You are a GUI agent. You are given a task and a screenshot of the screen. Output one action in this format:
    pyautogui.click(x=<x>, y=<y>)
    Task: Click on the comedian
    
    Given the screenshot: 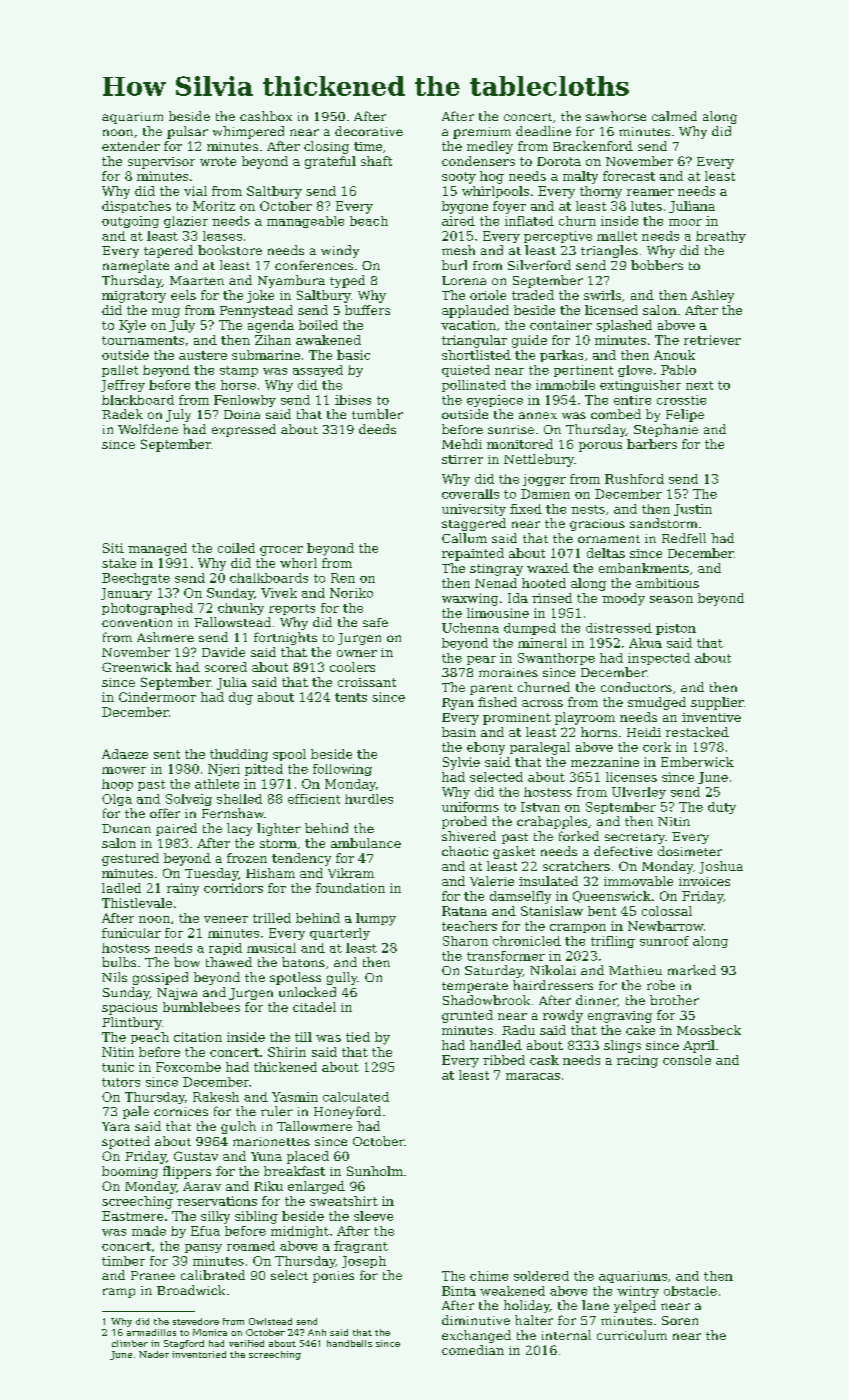 What is the action you would take?
    pyautogui.click(x=473, y=1350)
